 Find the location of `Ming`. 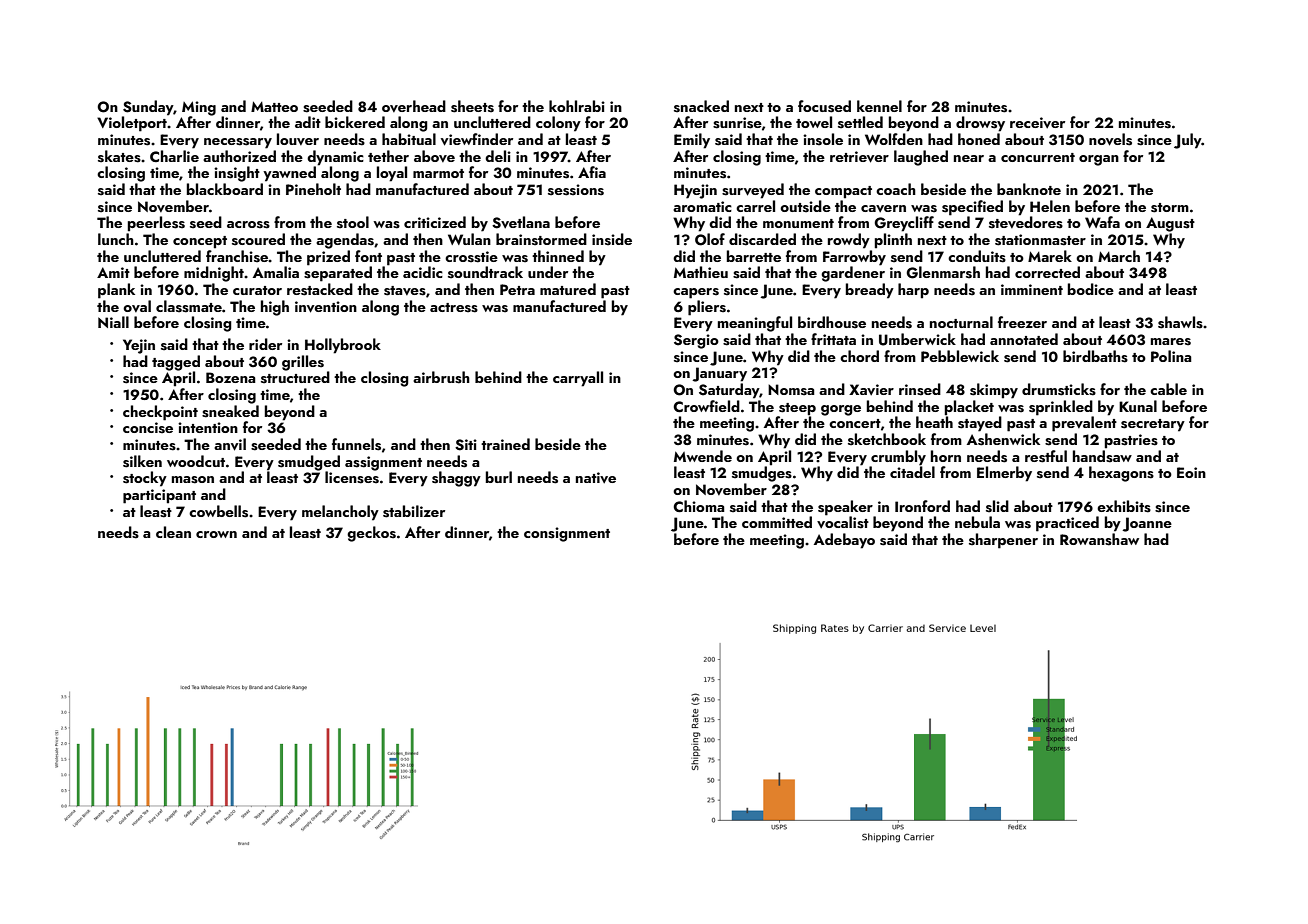

Ming is located at coordinates (199, 108).
